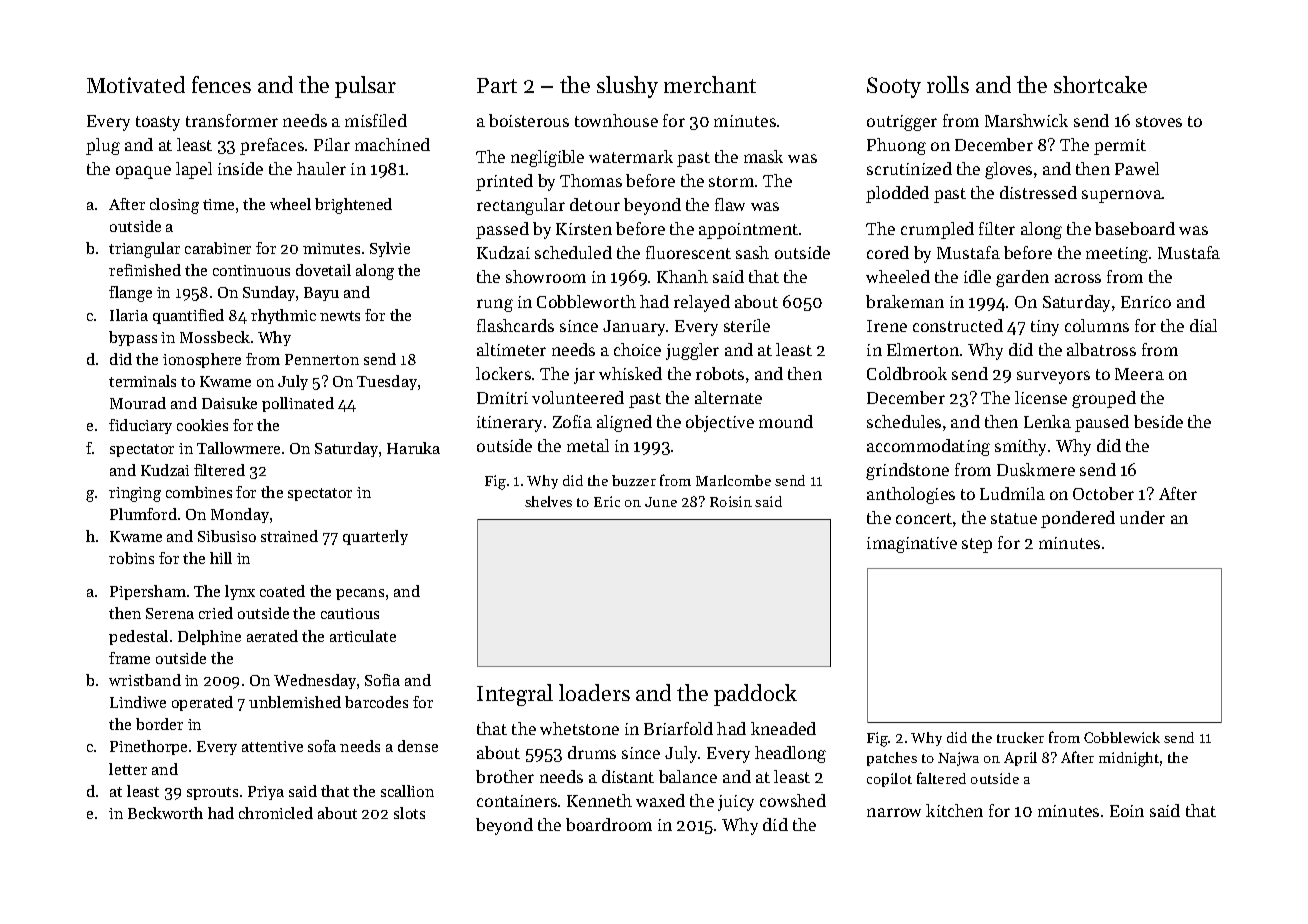 The width and height of the document is (1308, 924). Describe the element at coordinates (1103, 493) in the document. I see `October` at that location.
